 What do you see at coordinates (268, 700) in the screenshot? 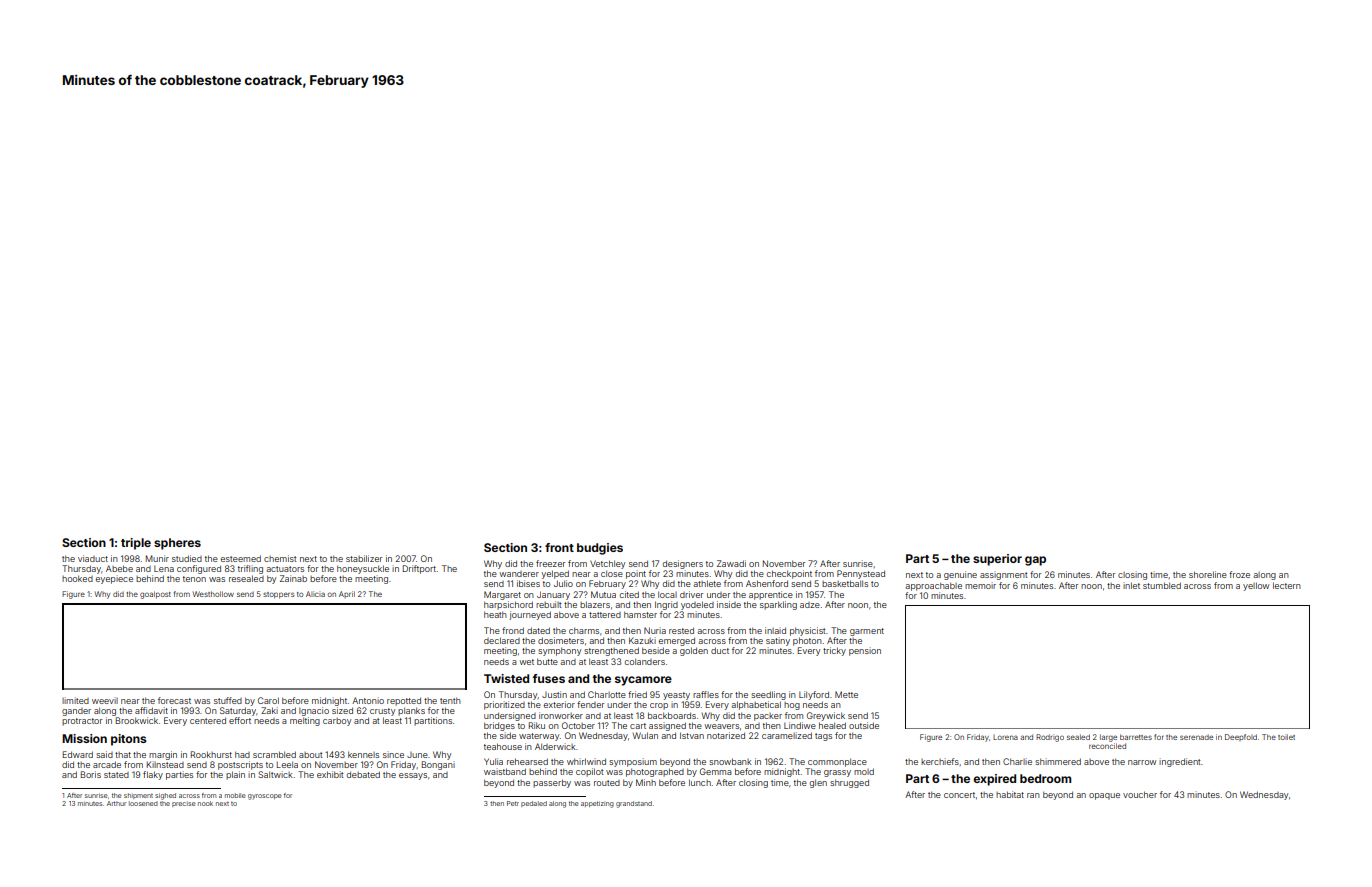
I see `Carol` at bounding box center [268, 700].
